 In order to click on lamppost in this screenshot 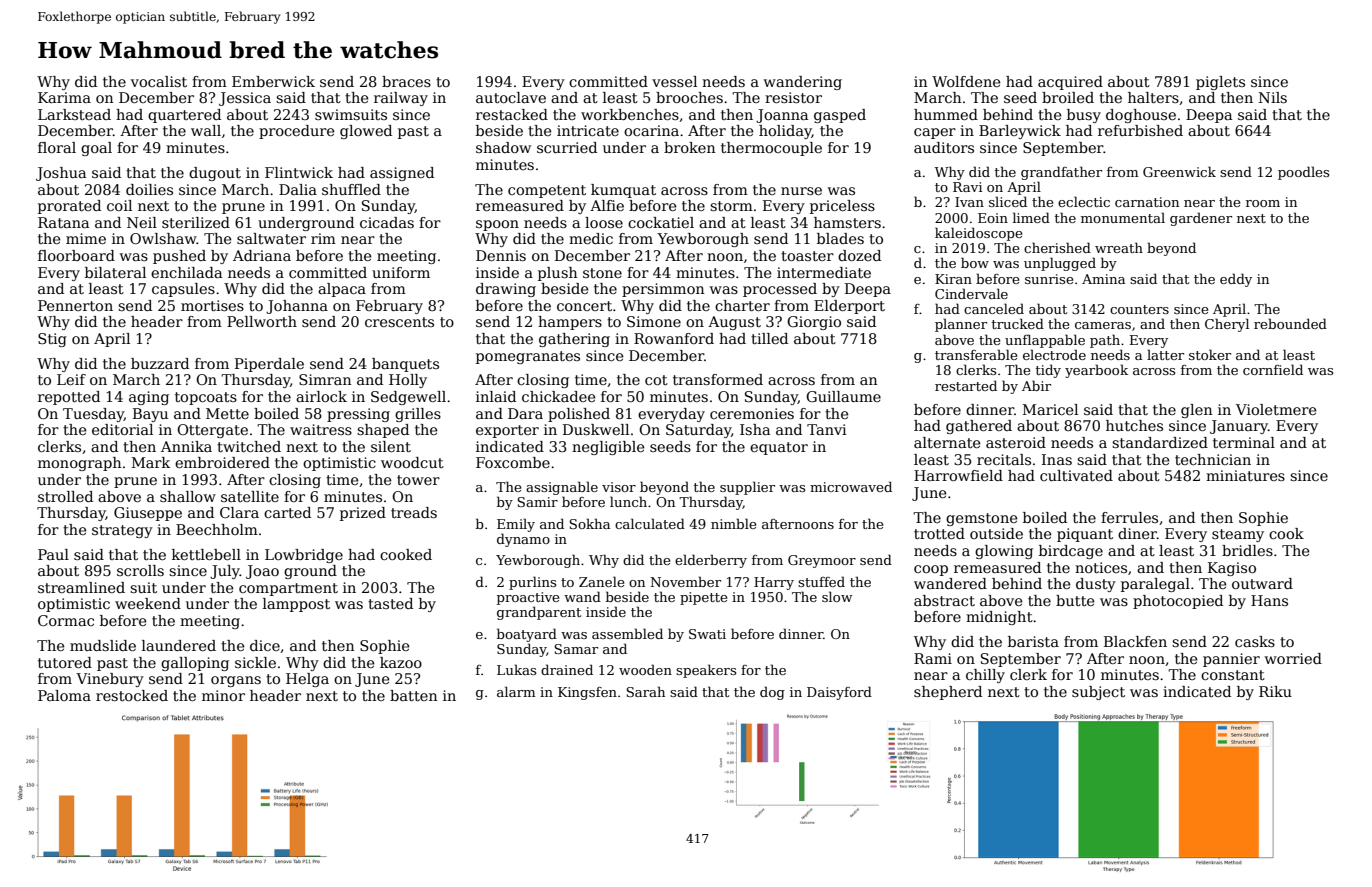, I will do `click(296, 605)`.
